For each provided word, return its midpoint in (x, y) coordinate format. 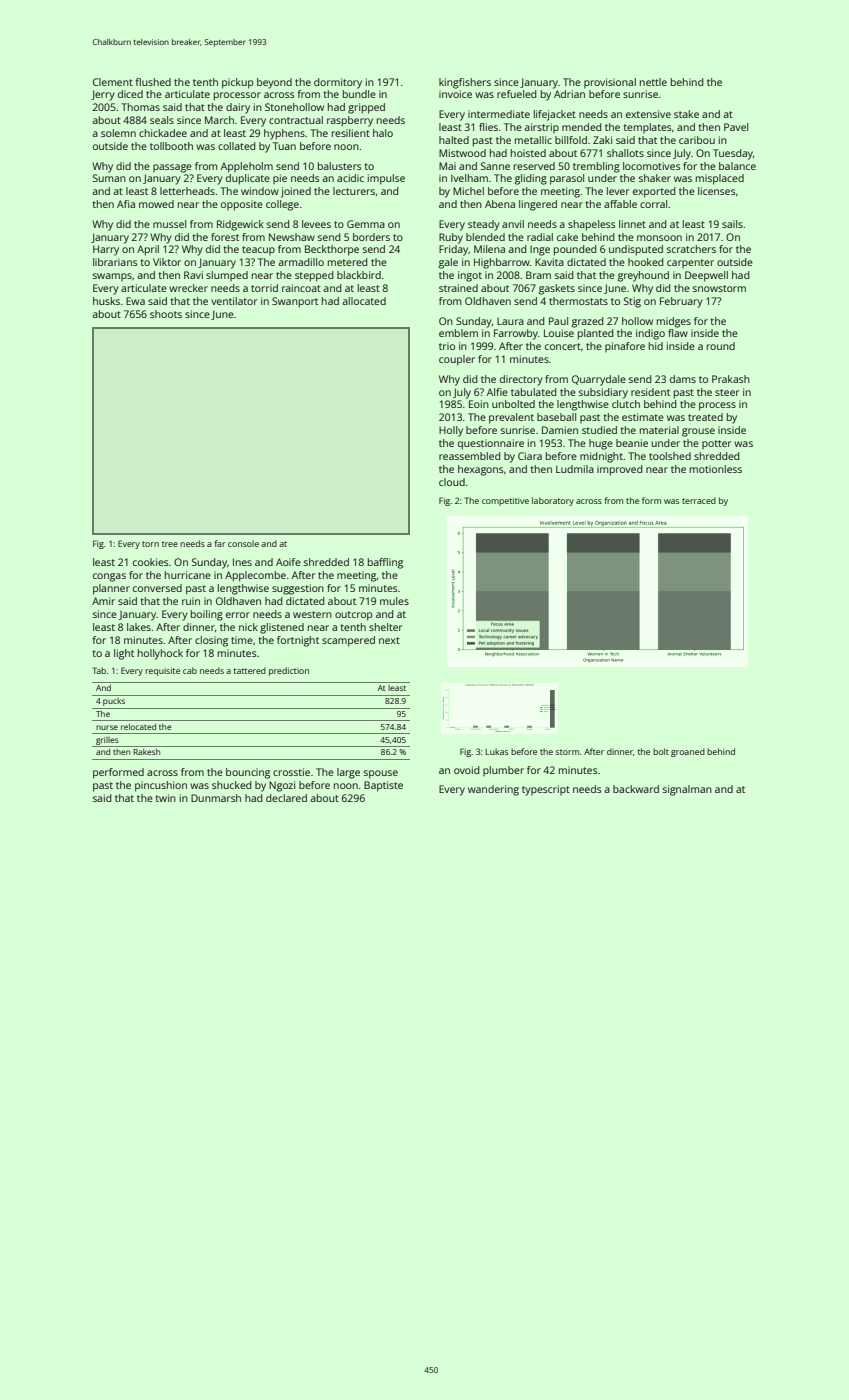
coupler (457, 360)
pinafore (625, 347)
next (389, 640)
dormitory (338, 83)
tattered (249, 670)
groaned (688, 752)
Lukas (497, 751)
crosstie (291, 772)
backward (636, 789)
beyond (274, 83)
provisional (610, 83)
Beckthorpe (332, 250)
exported (654, 192)
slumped (227, 276)
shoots (166, 314)
